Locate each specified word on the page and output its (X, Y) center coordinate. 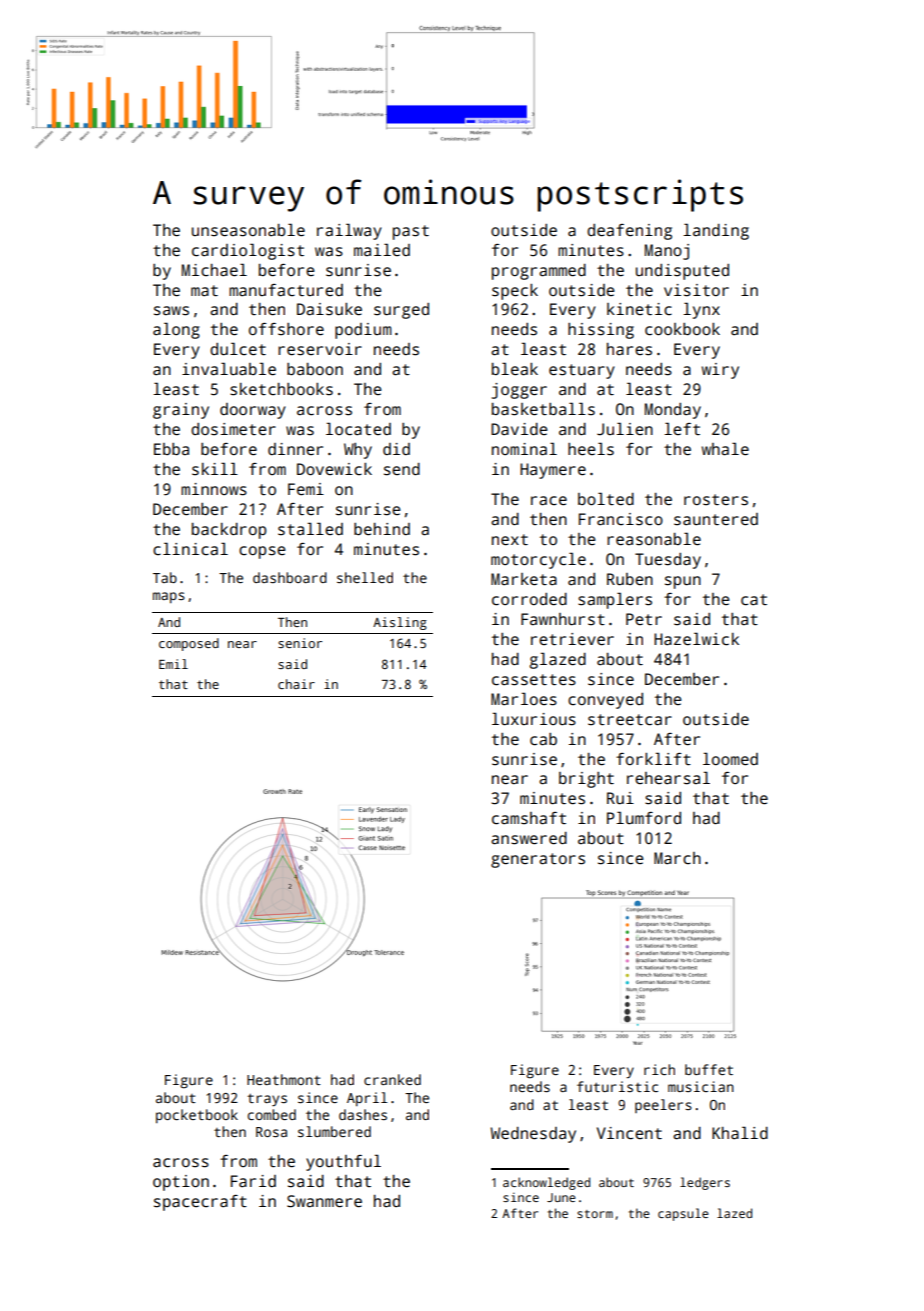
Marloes (524, 699)
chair (296, 684)
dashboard (290, 577)
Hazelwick (696, 639)
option (181, 1183)
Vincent (629, 1133)
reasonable (654, 539)
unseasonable (248, 230)
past (411, 232)
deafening (629, 232)
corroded (529, 599)
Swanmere (324, 1201)
